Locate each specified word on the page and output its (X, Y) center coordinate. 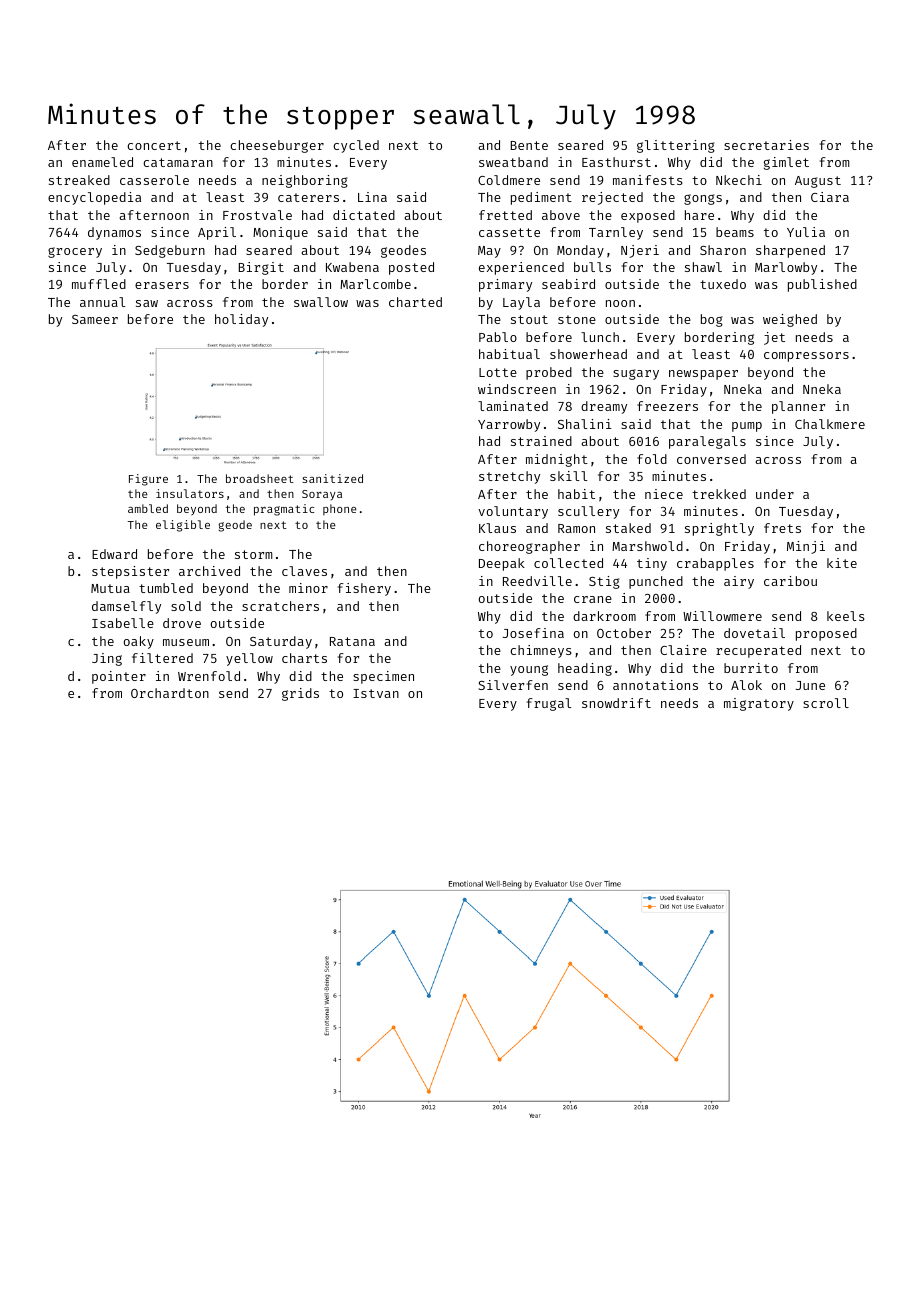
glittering (676, 146)
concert (154, 145)
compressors (806, 357)
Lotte (498, 372)
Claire (683, 650)
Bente (529, 145)
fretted (505, 215)
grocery (75, 252)
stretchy (509, 477)
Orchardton (170, 693)
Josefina (533, 633)
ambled (148, 508)
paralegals (707, 442)
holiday (241, 320)
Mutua (110, 588)
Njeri (640, 251)
